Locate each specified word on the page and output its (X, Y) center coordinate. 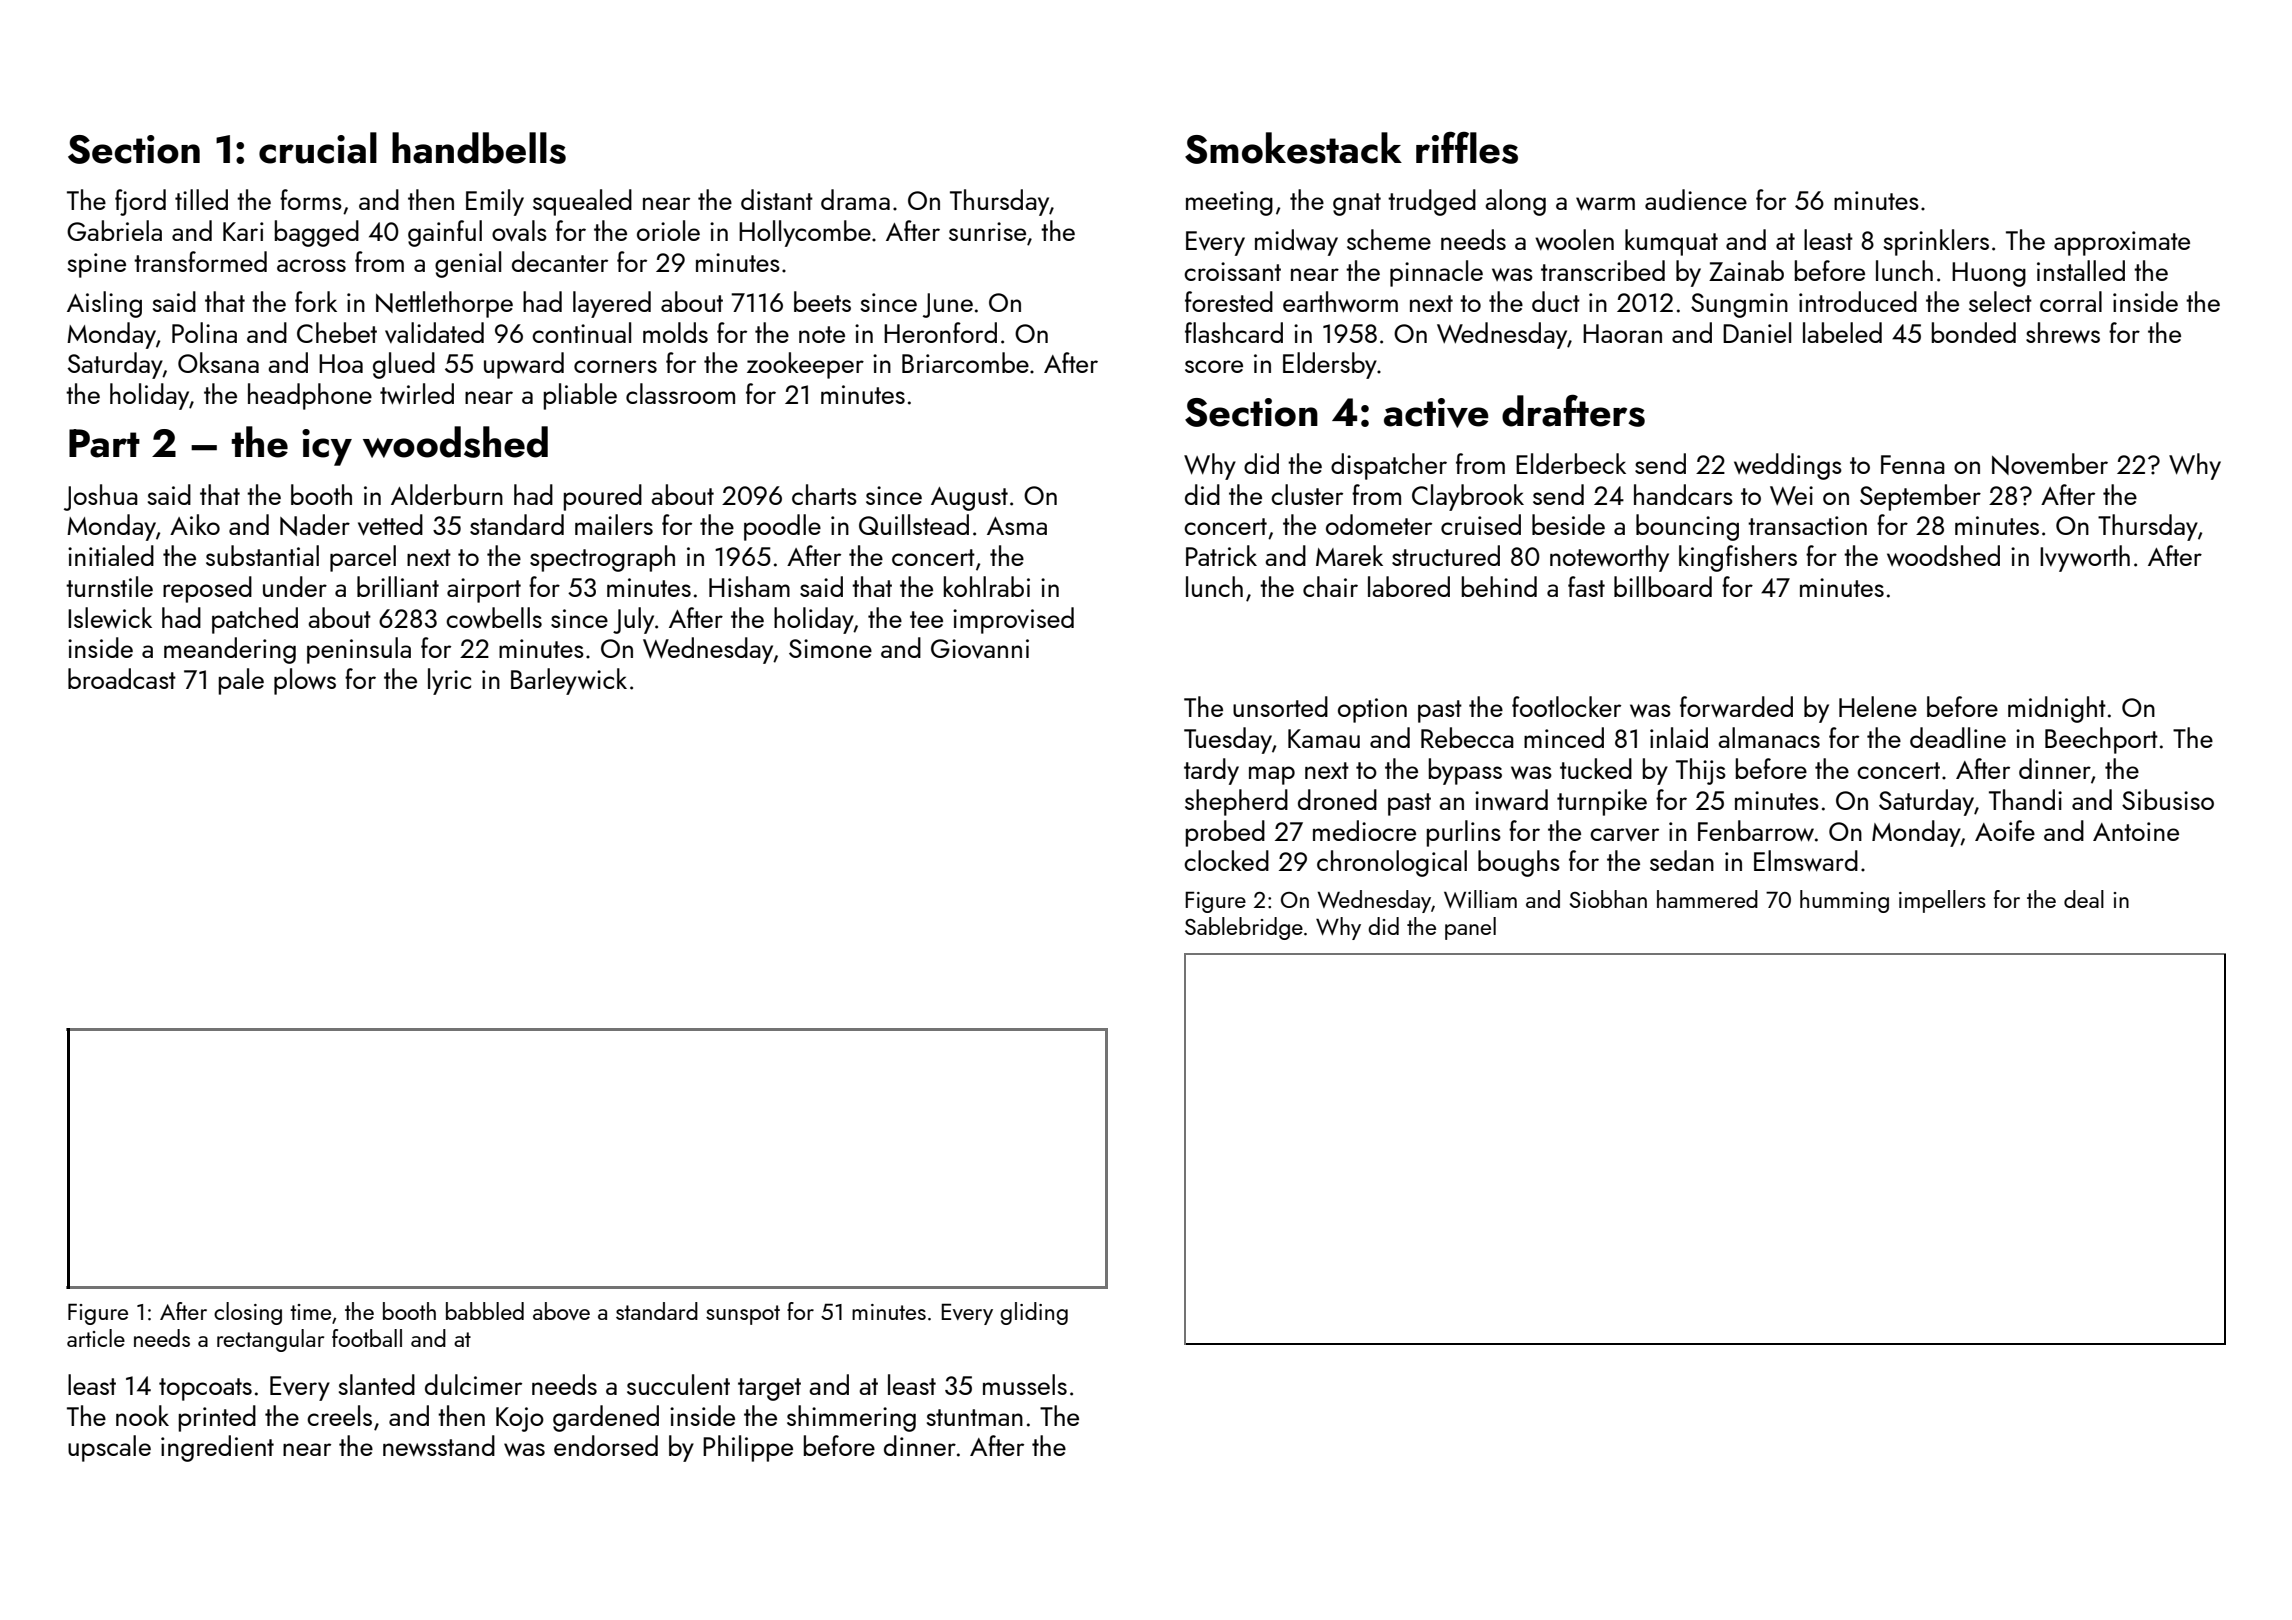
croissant (1232, 271)
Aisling (104, 304)
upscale (109, 1448)
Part (104, 443)
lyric (449, 681)
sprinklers (1936, 242)
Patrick (1221, 555)
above (561, 1311)
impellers (1942, 901)
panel (1470, 928)
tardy (1211, 771)
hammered (1707, 899)
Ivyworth (2085, 558)
